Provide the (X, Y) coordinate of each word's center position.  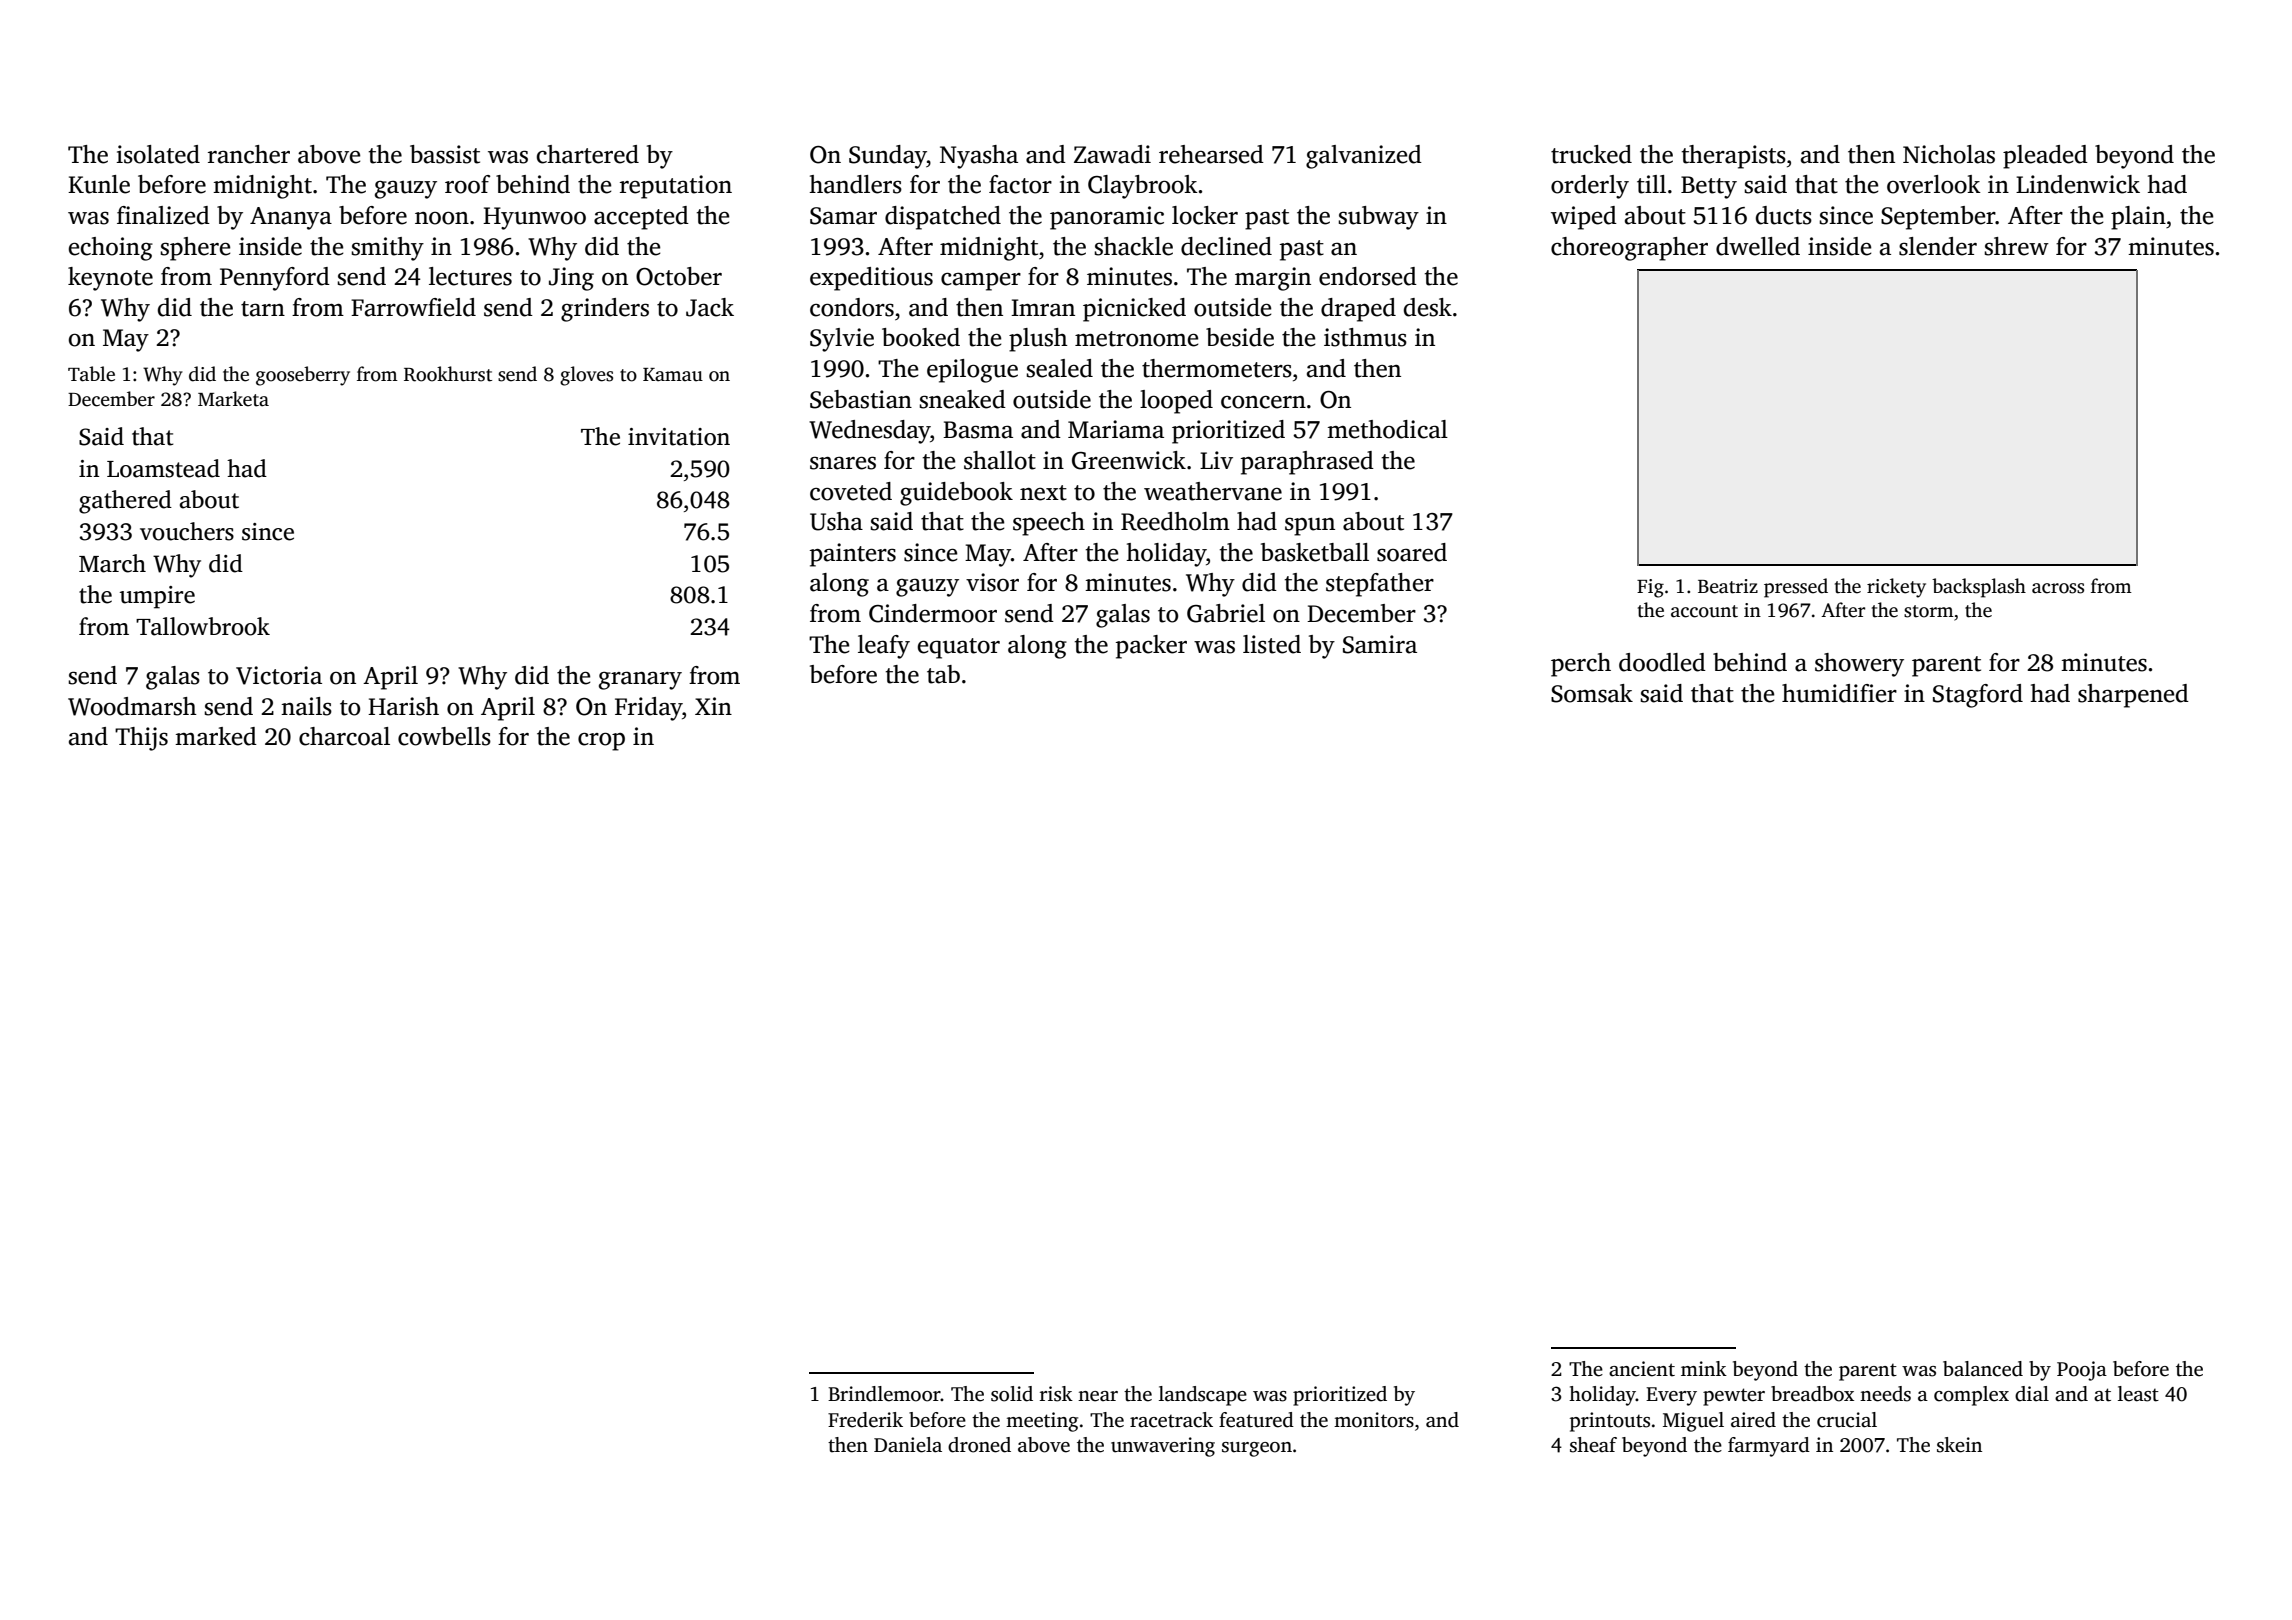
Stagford (1978, 696)
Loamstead (163, 468)
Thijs (141, 739)
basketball (1315, 552)
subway (1378, 218)
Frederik (865, 1420)
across (2058, 588)
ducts (1784, 215)
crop (601, 741)
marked (216, 736)
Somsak (1592, 693)
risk (1056, 1394)
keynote (110, 279)
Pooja (2082, 1371)
